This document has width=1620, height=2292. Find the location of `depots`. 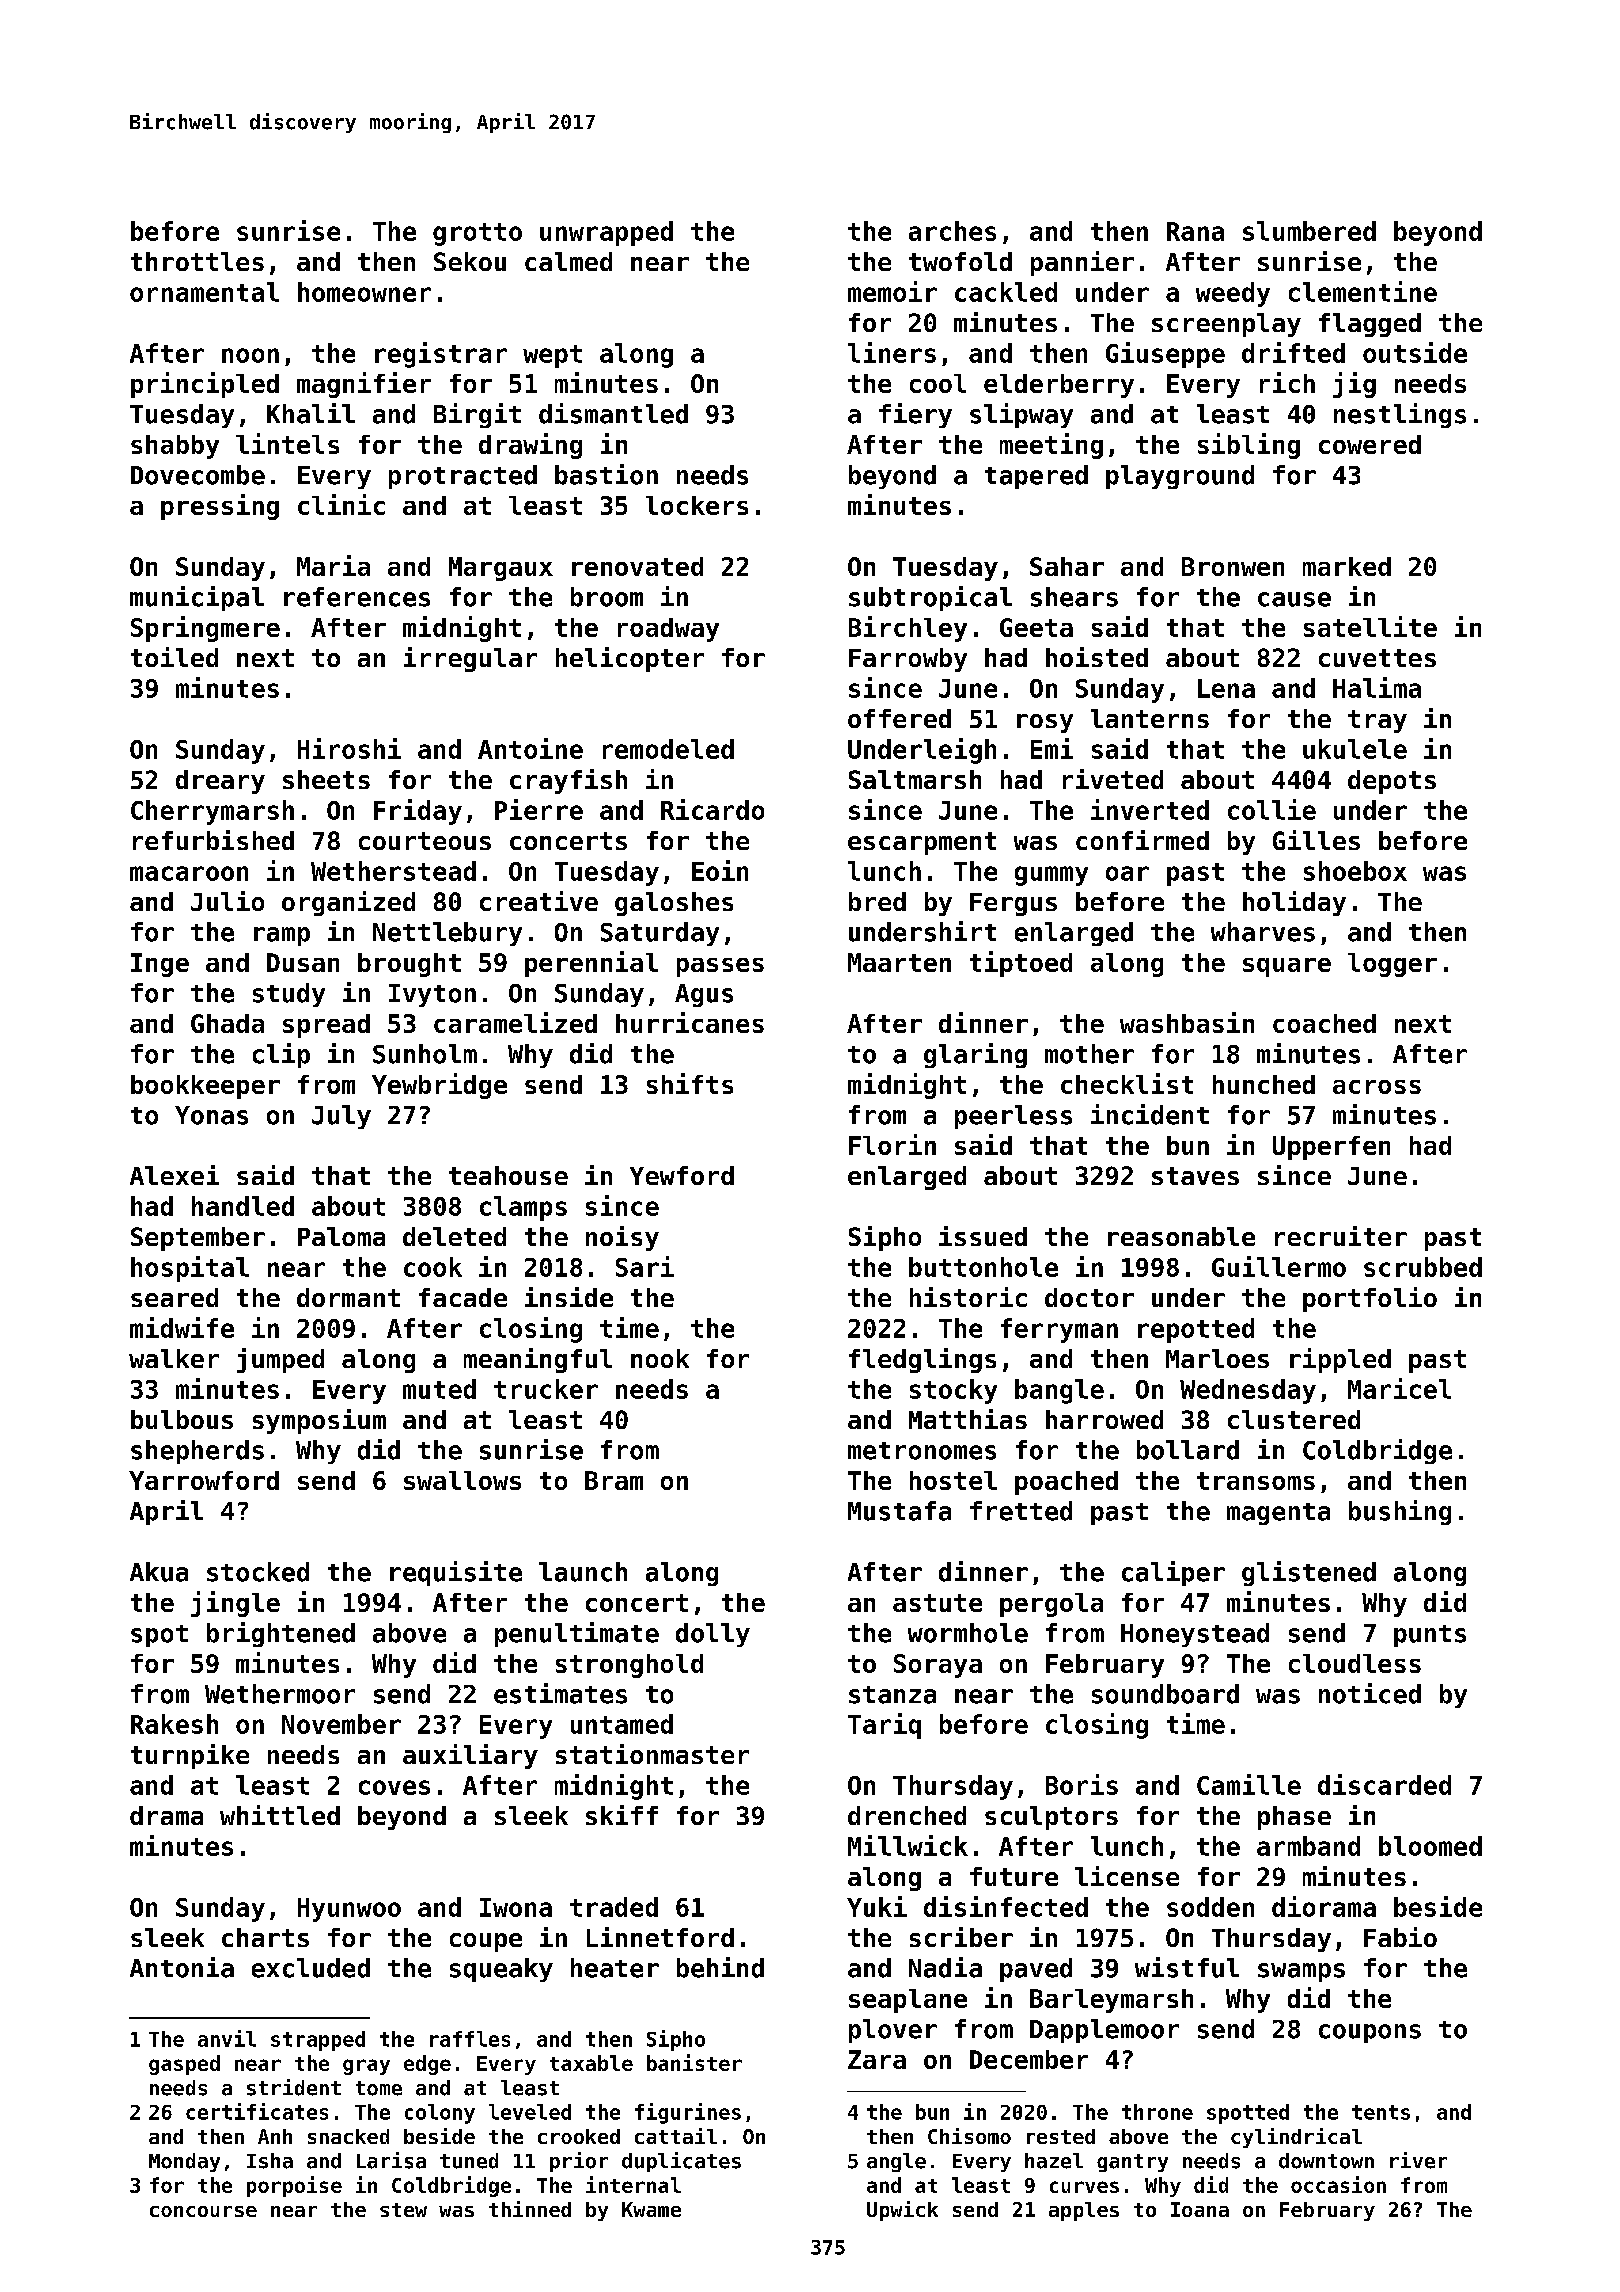

depots is located at coordinates (1392, 782).
